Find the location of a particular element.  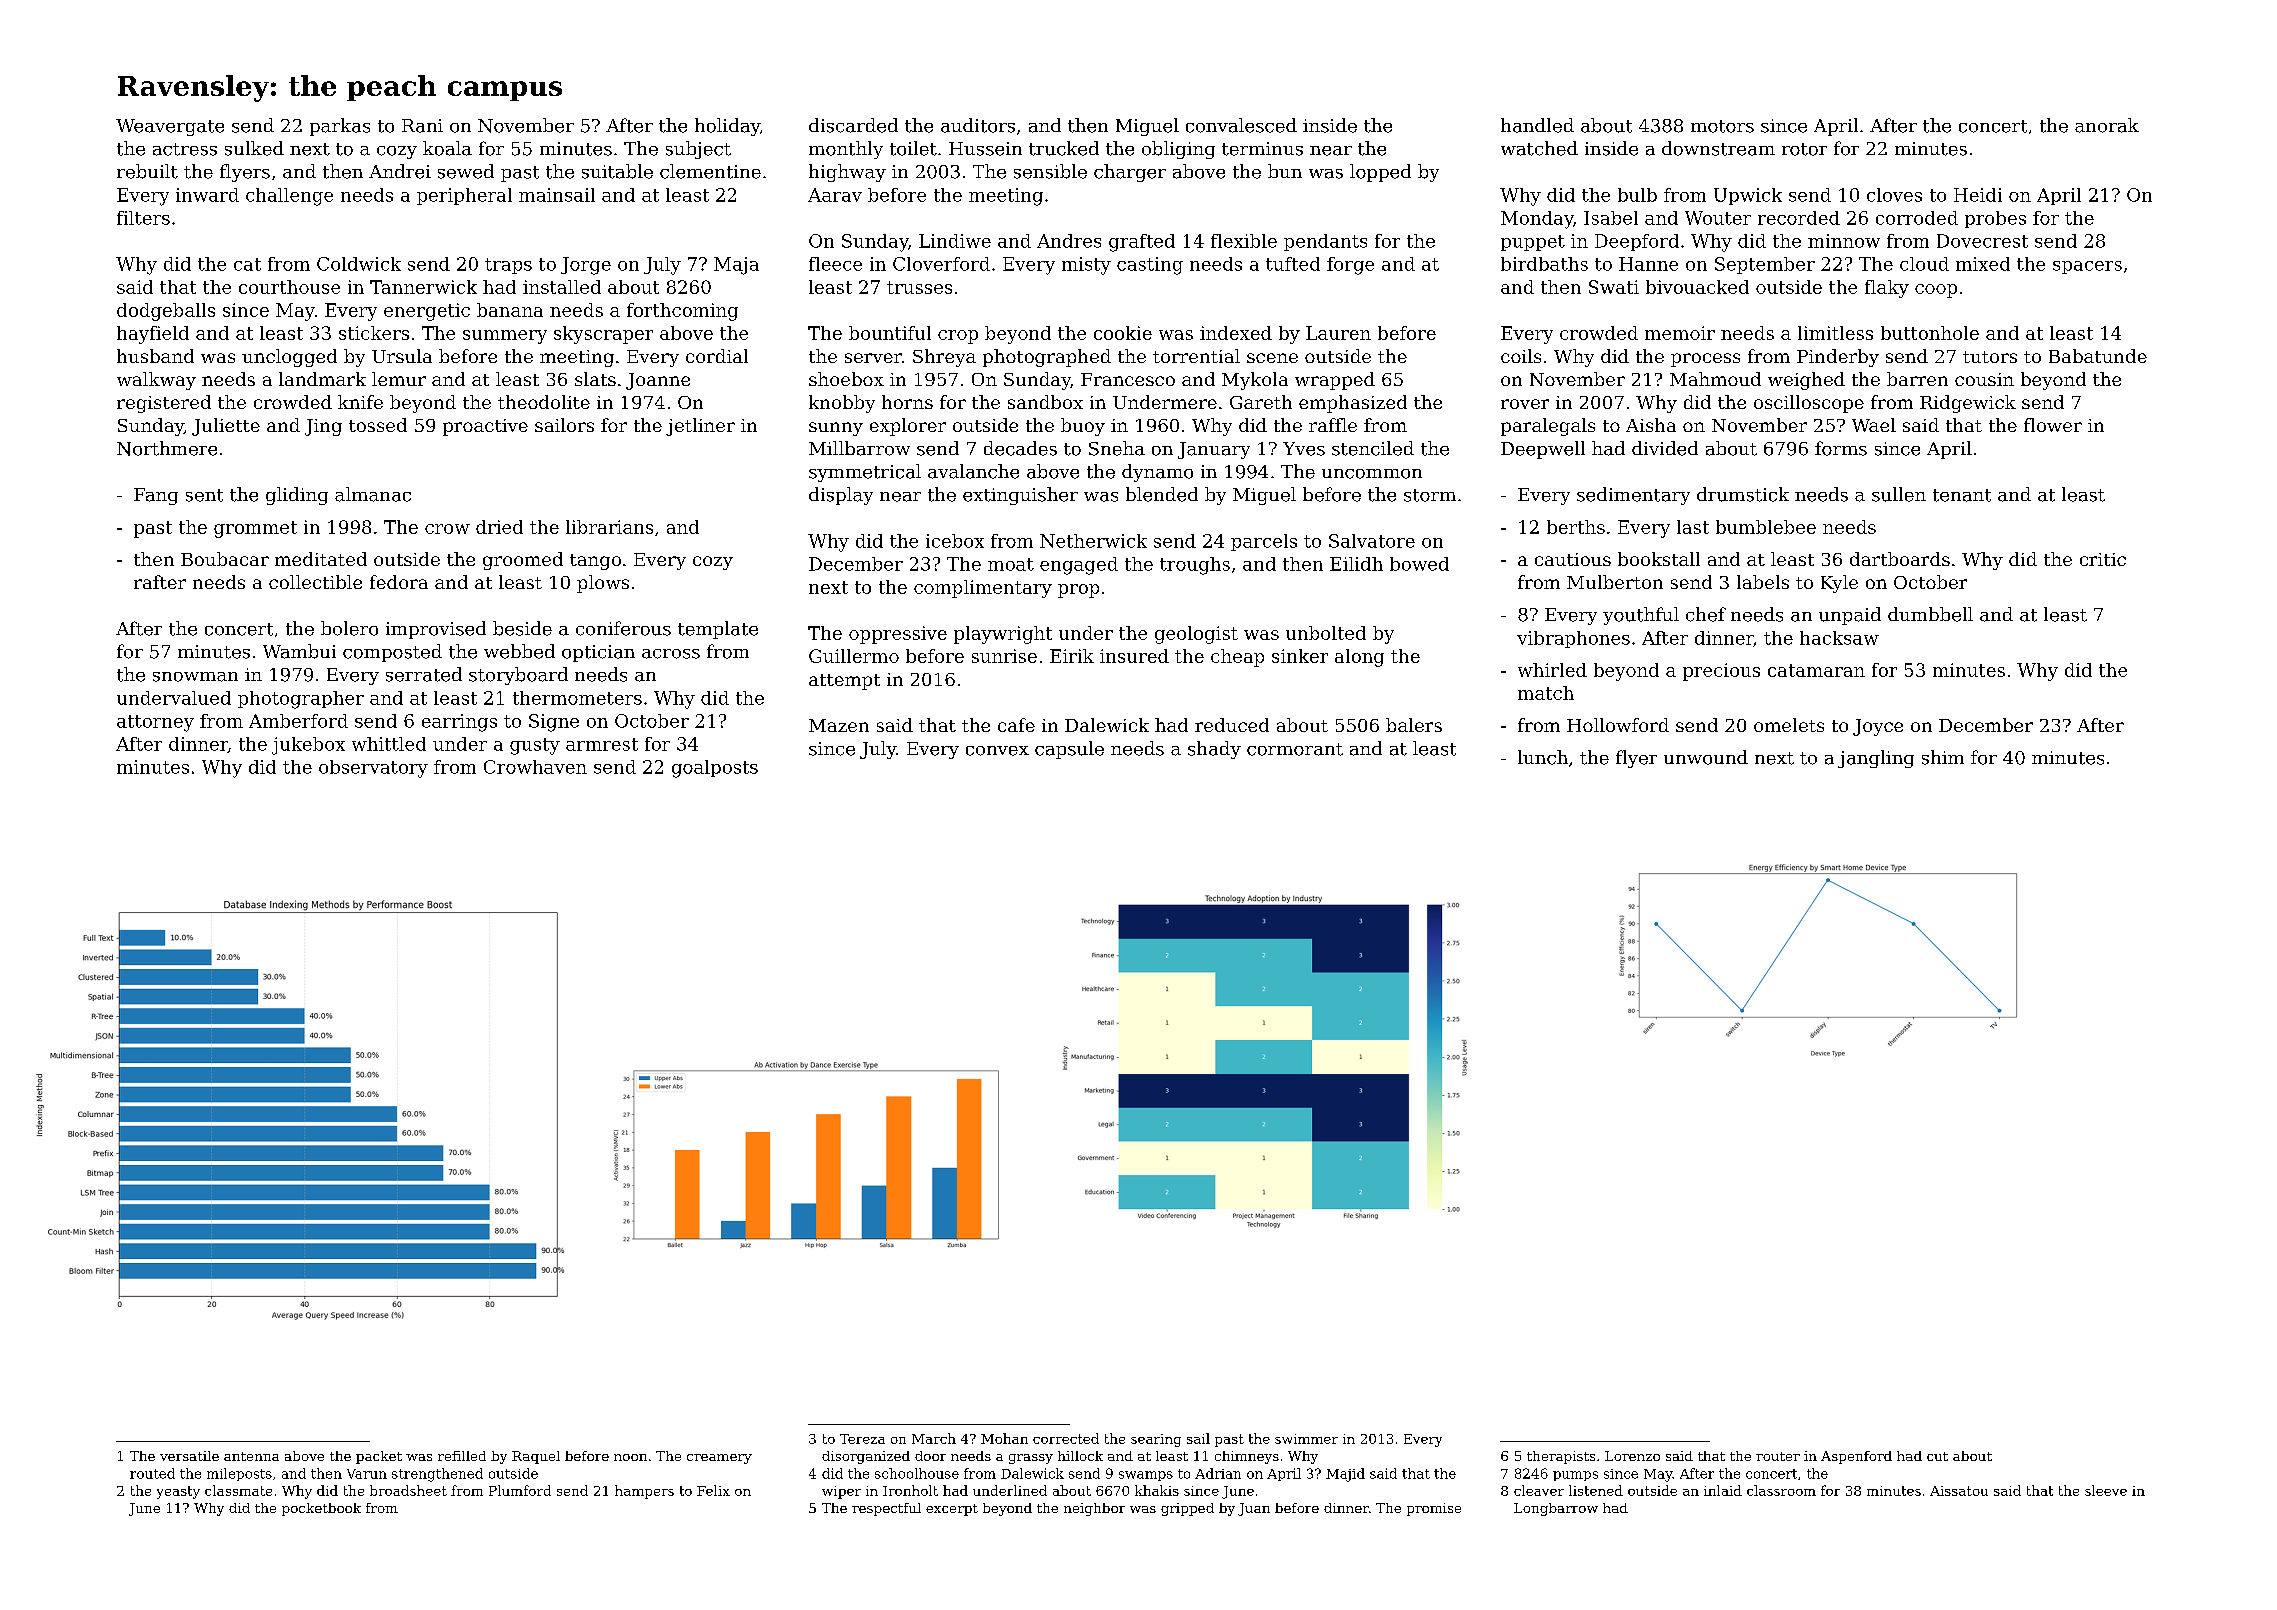

Mohan is located at coordinates (1004, 1438).
